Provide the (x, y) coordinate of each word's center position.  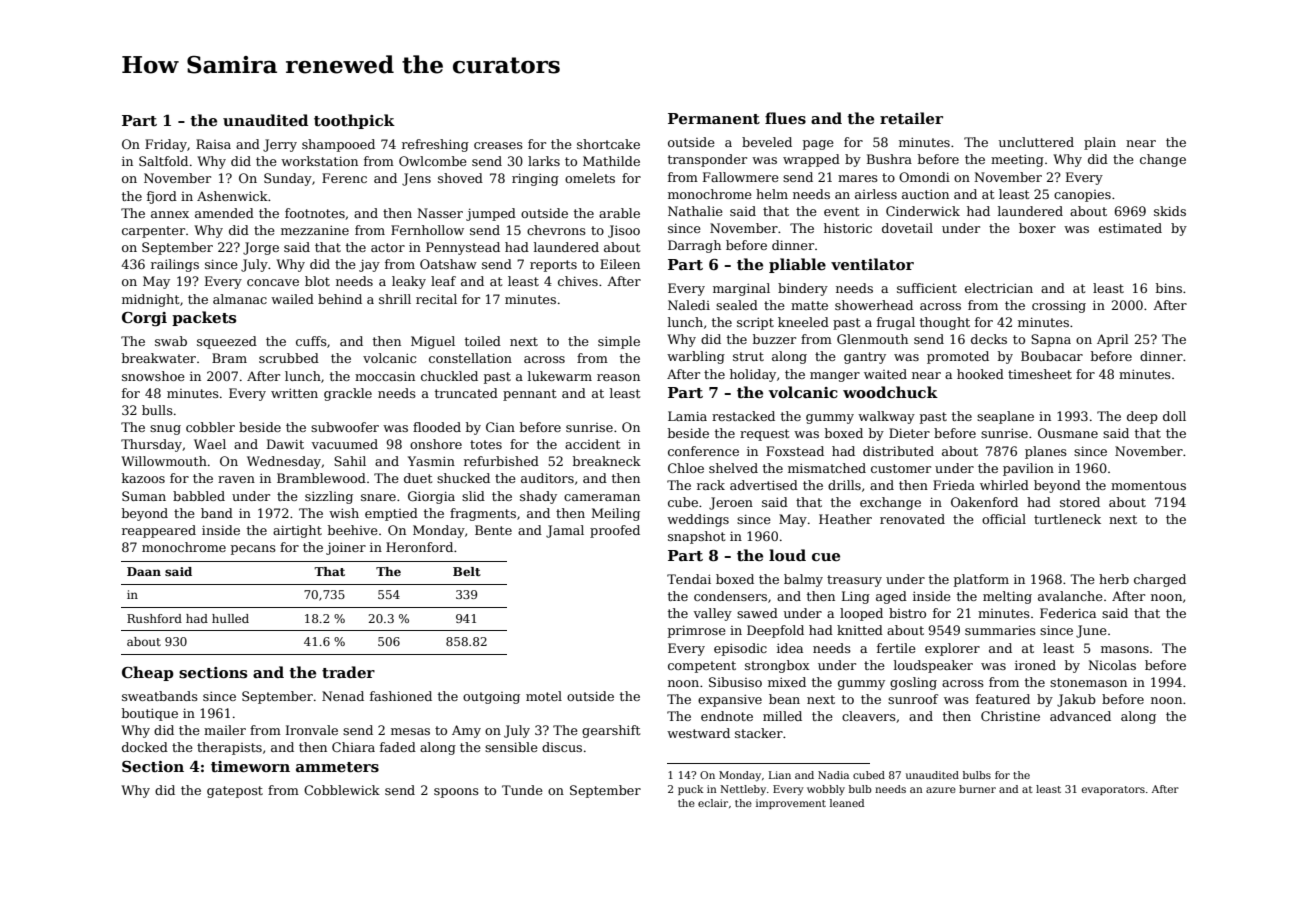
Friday (166, 145)
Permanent (714, 118)
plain (1100, 143)
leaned (847, 803)
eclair (713, 803)
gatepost (235, 792)
